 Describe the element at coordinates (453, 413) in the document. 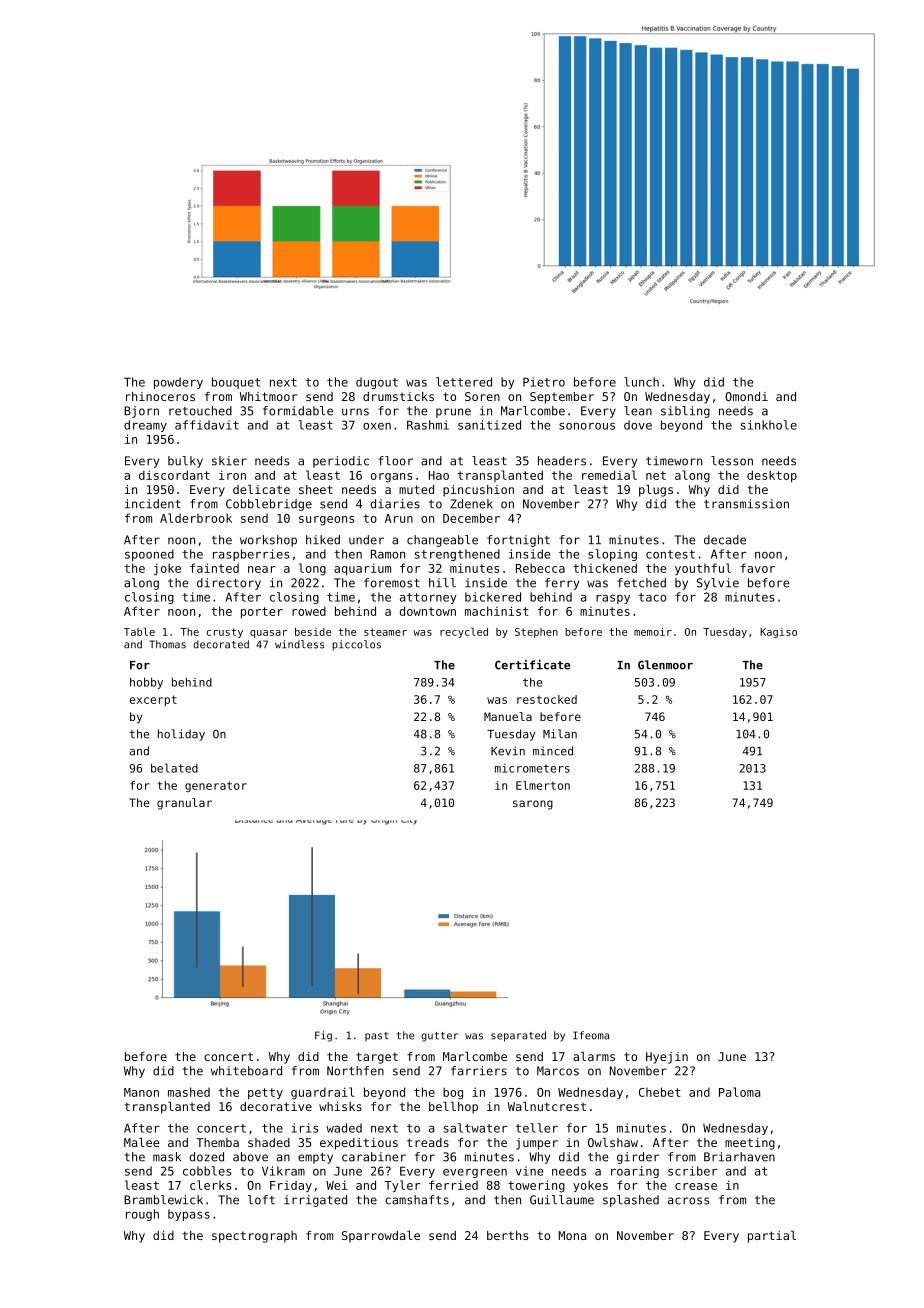

I see `prune` at that location.
